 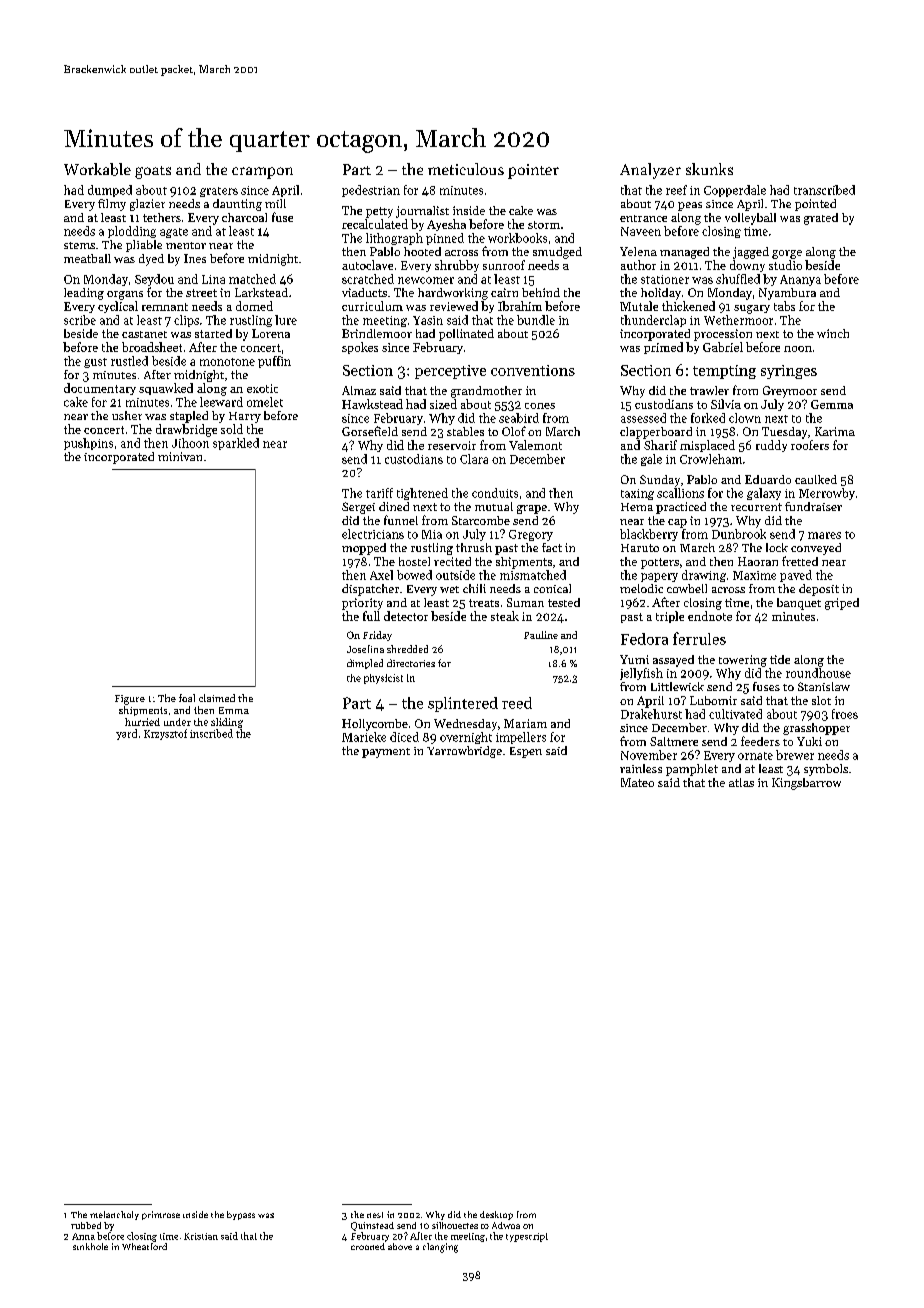 What do you see at coordinates (386, 753) in the page?
I see `payment` at bounding box center [386, 753].
